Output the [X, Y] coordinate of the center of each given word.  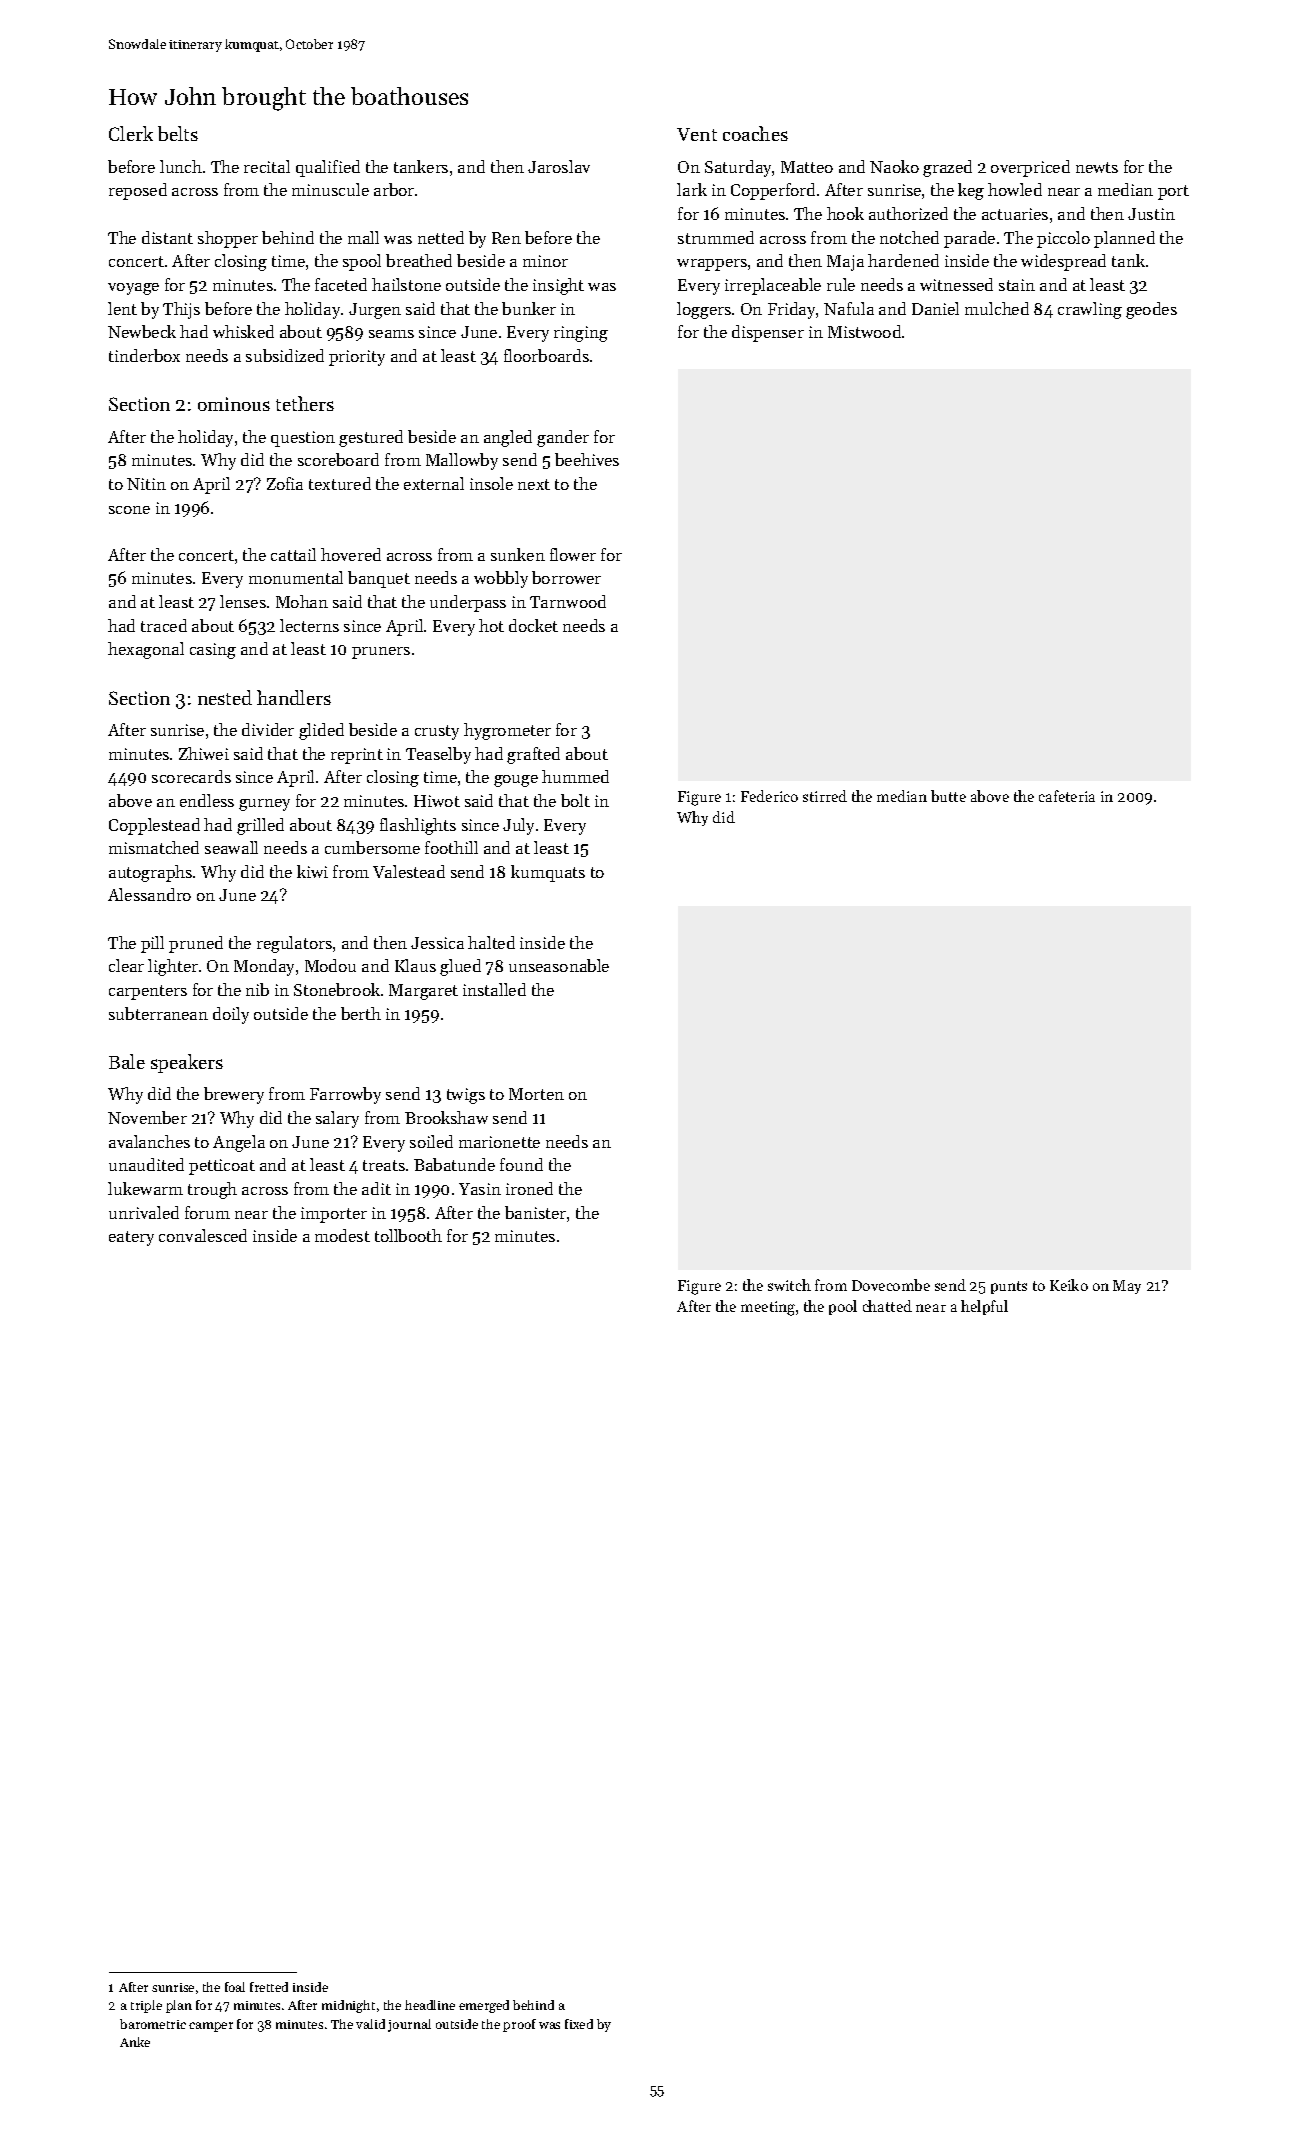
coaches [755, 133]
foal [235, 1987]
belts [178, 133]
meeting [768, 1308]
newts [1097, 167]
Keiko [1069, 1285]
